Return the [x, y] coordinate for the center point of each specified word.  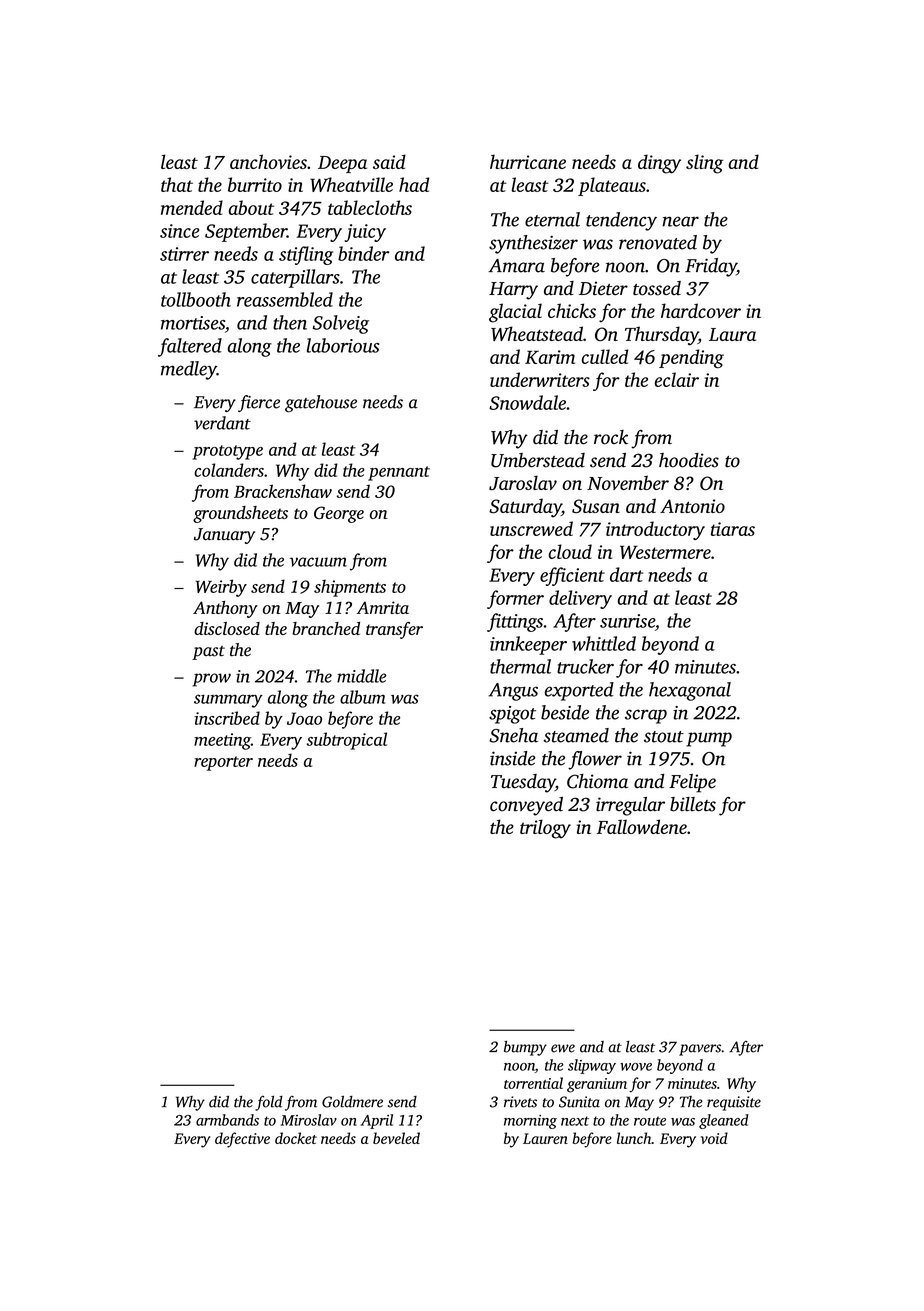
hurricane [528, 161]
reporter [223, 763]
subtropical [347, 741]
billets [693, 804]
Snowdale [527, 402]
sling [705, 164]
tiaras [733, 529]
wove [636, 1067]
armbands [227, 1120]
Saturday [525, 508]
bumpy [525, 1048]
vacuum [318, 562]
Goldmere [352, 1102]
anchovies [268, 161]
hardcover [701, 310]
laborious [343, 345]
